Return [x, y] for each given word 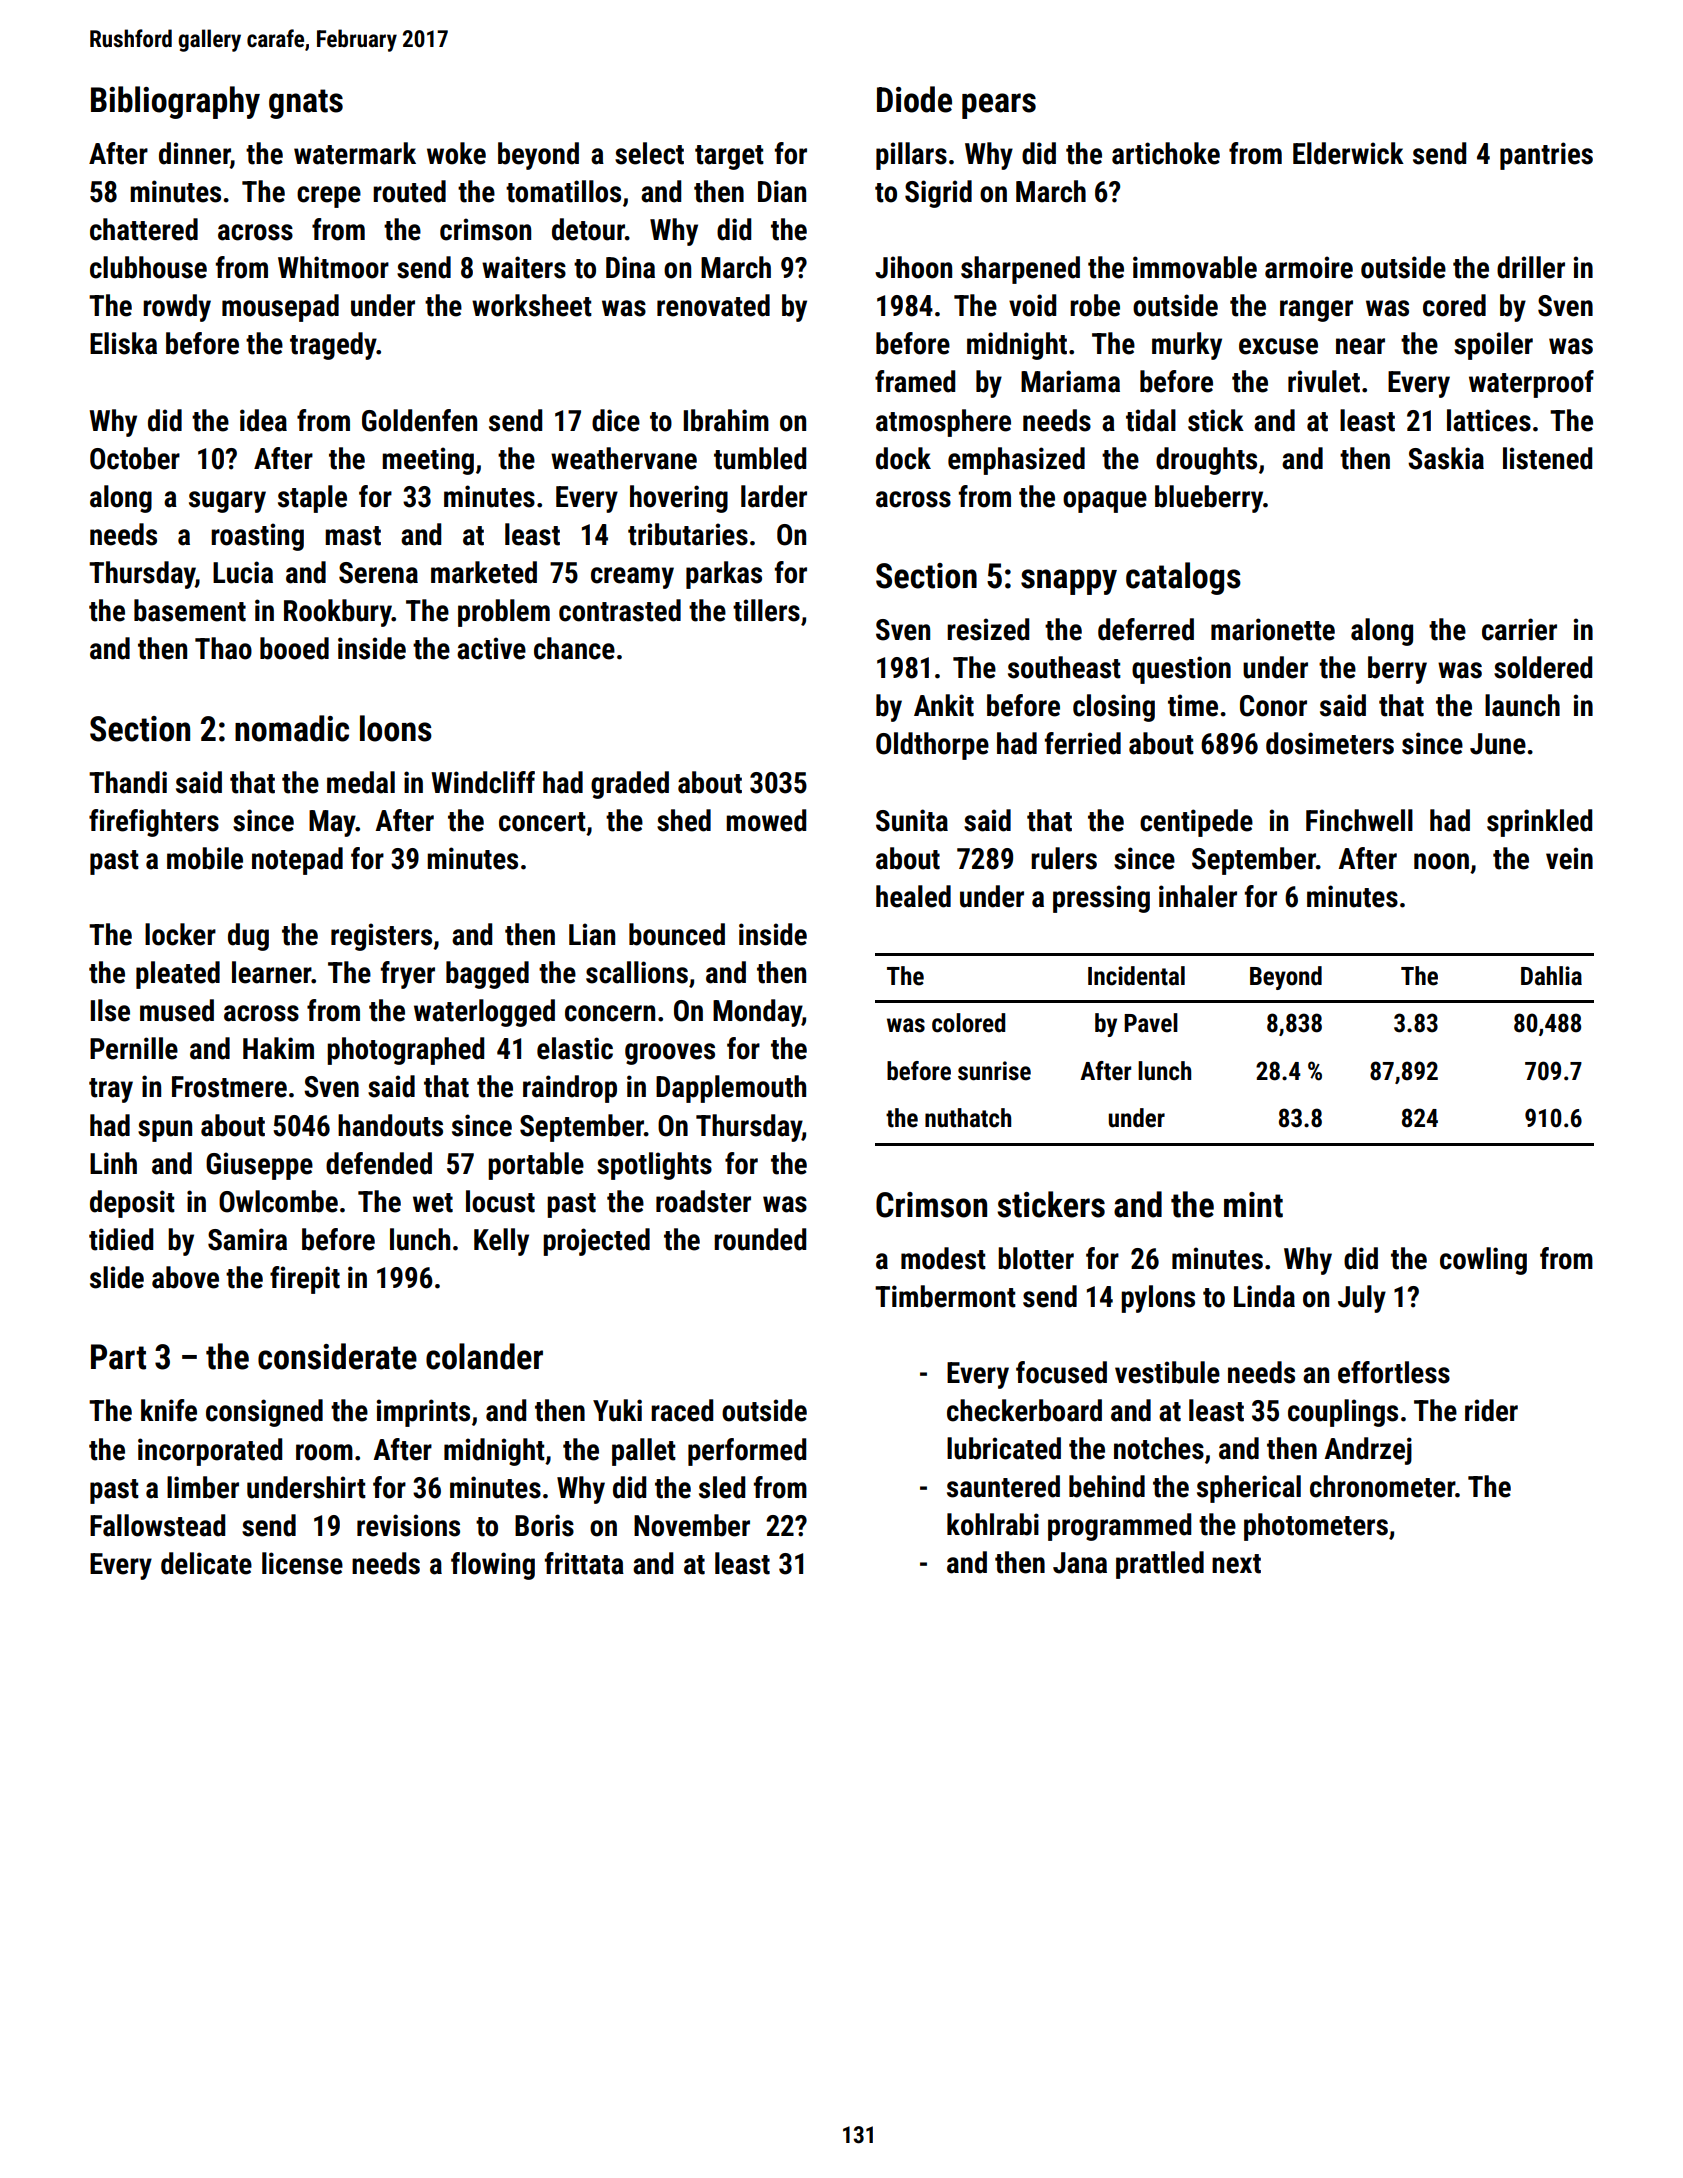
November [692, 1525]
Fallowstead [157, 1525]
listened [1547, 458]
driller [1531, 267]
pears [999, 106]
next [1236, 1564]
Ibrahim [726, 420]
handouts [390, 1125]
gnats [306, 104]
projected [596, 1242]
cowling [1483, 1261]
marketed [484, 572]
